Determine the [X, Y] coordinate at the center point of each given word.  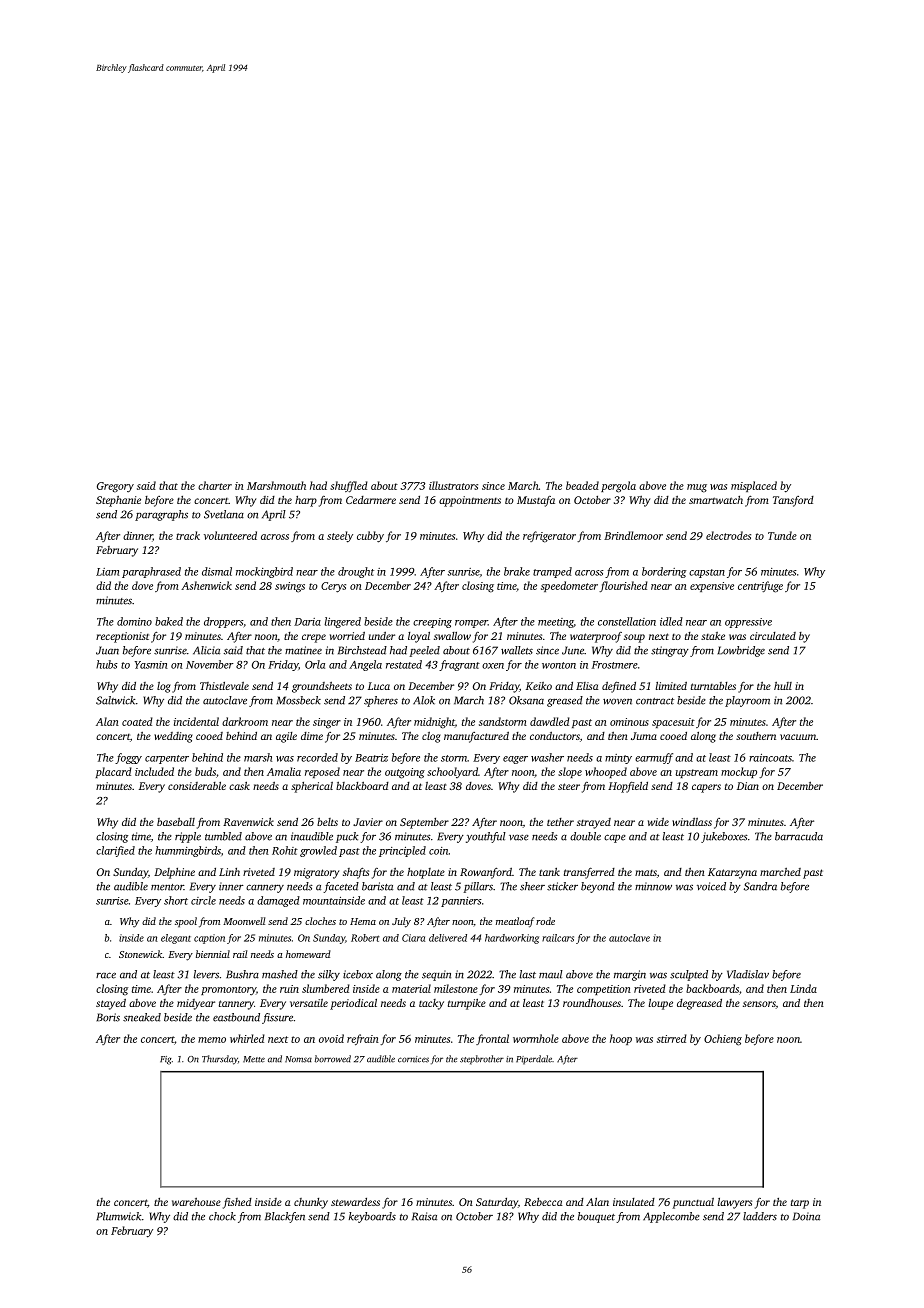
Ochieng [723, 1040]
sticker [562, 886]
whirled [247, 1038]
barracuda [799, 836]
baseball [176, 821]
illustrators [453, 485]
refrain [363, 1040]
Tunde [782, 535]
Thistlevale [224, 686]
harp [306, 501]
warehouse [196, 1202]
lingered [342, 622]
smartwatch [716, 500]
